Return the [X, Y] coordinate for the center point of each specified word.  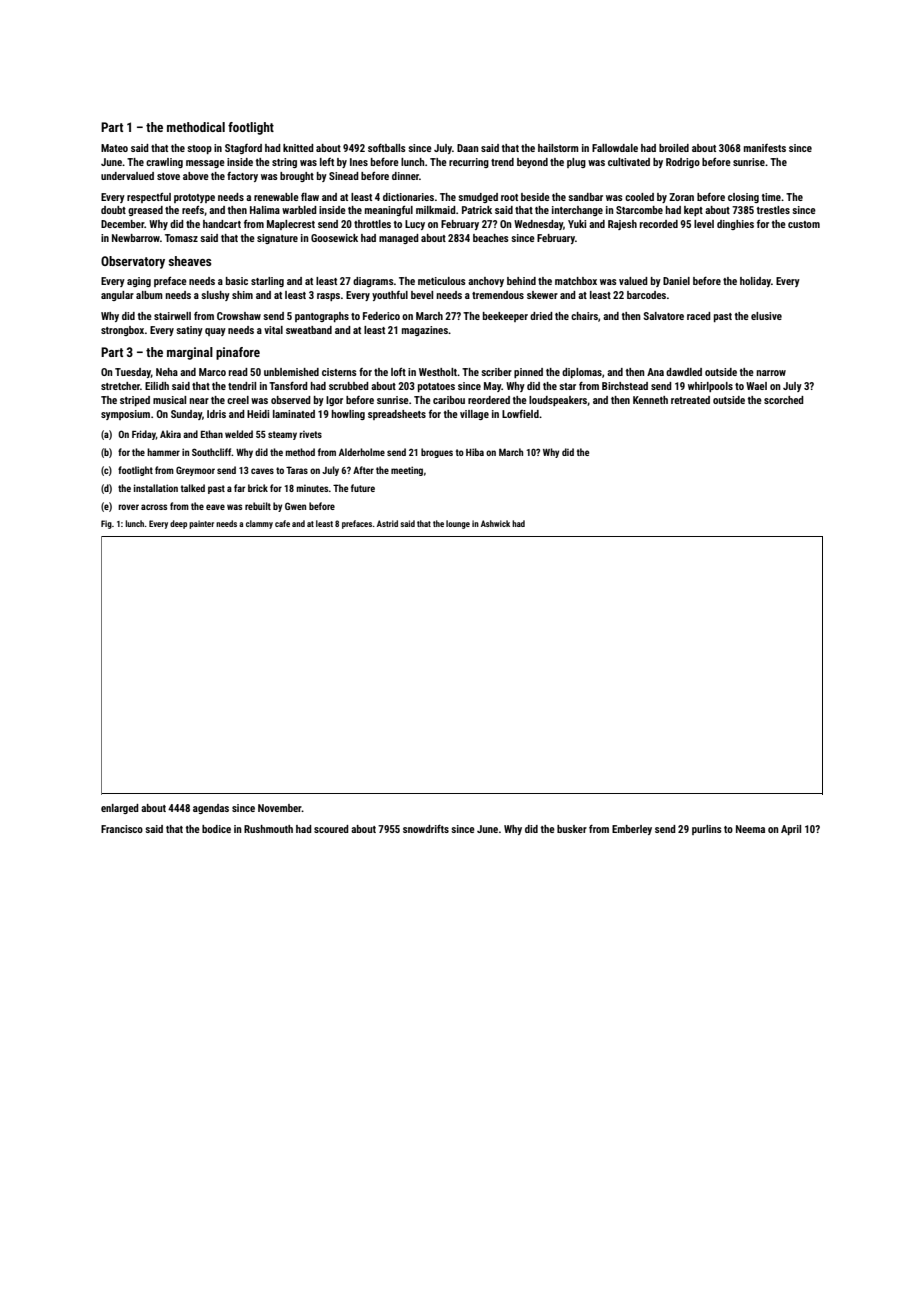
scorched [784, 400]
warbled [299, 210]
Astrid [387, 523]
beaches [491, 238]
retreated [690, 400]
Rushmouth [268, 829]
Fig [106, 524]
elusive [766, 316]
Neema [750, 829]
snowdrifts [426, 829]
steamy [282, 435]
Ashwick [495, 523]
